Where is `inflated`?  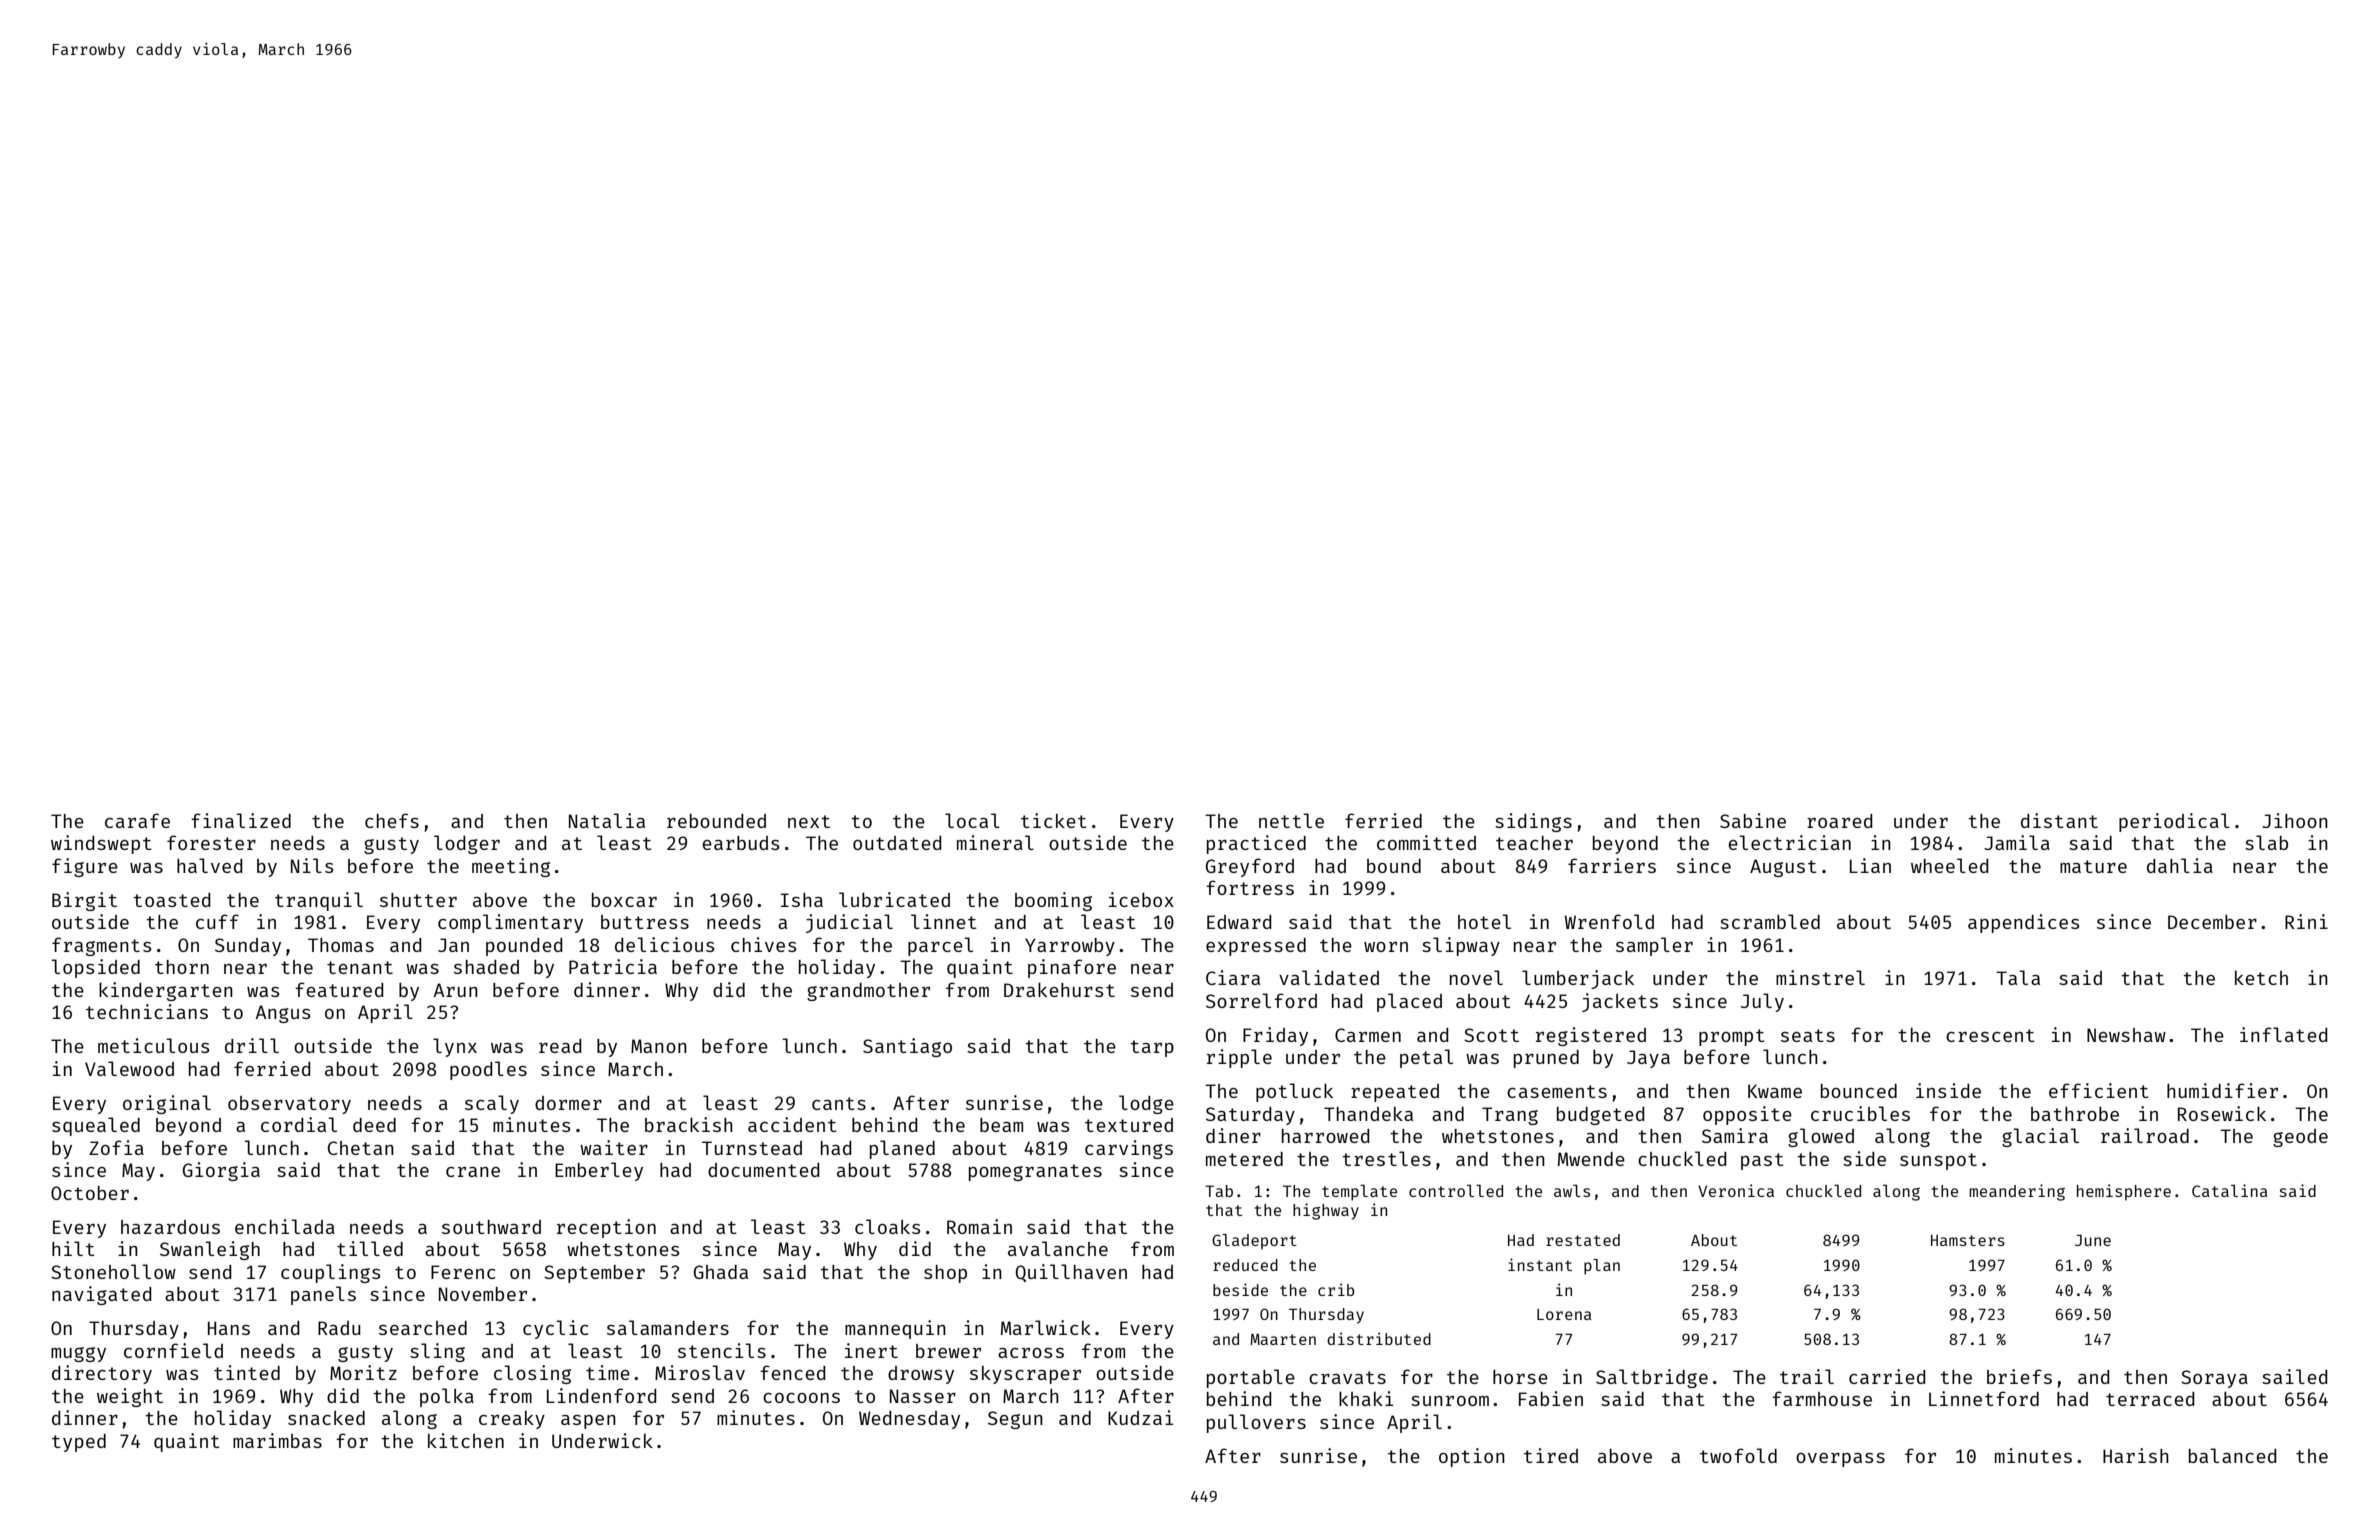
inflated is located at coordinates (2284, 1034).
